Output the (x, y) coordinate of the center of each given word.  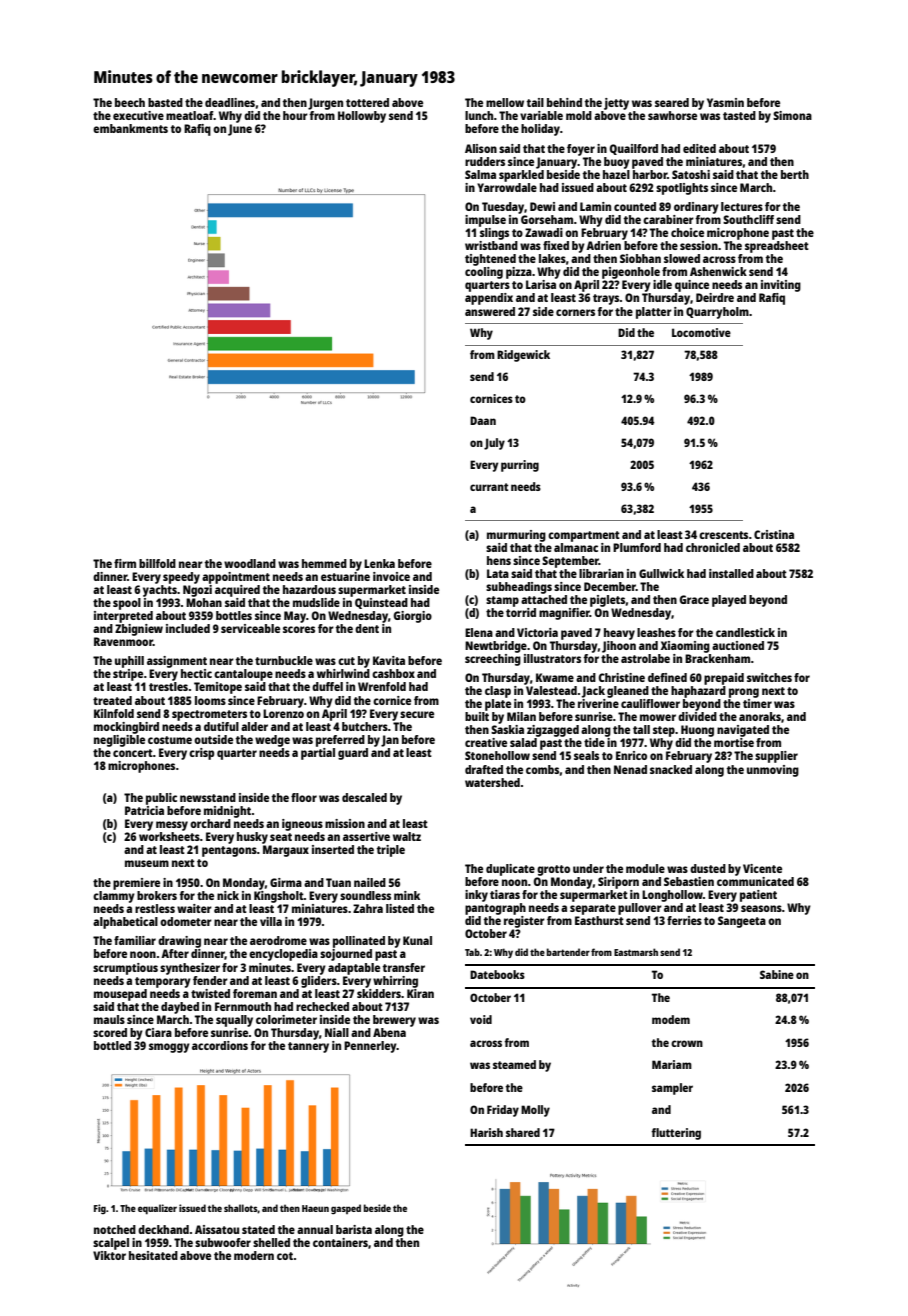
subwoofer (223, 1242)
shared (523, 1132)
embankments (130, 128)
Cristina (774, 534)
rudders (485, 161)
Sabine (777, 974)
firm (125, 563)
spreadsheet (777, 247)
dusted (708, 868)
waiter (194, 908)
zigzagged (553, 731)
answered (490, 311)
